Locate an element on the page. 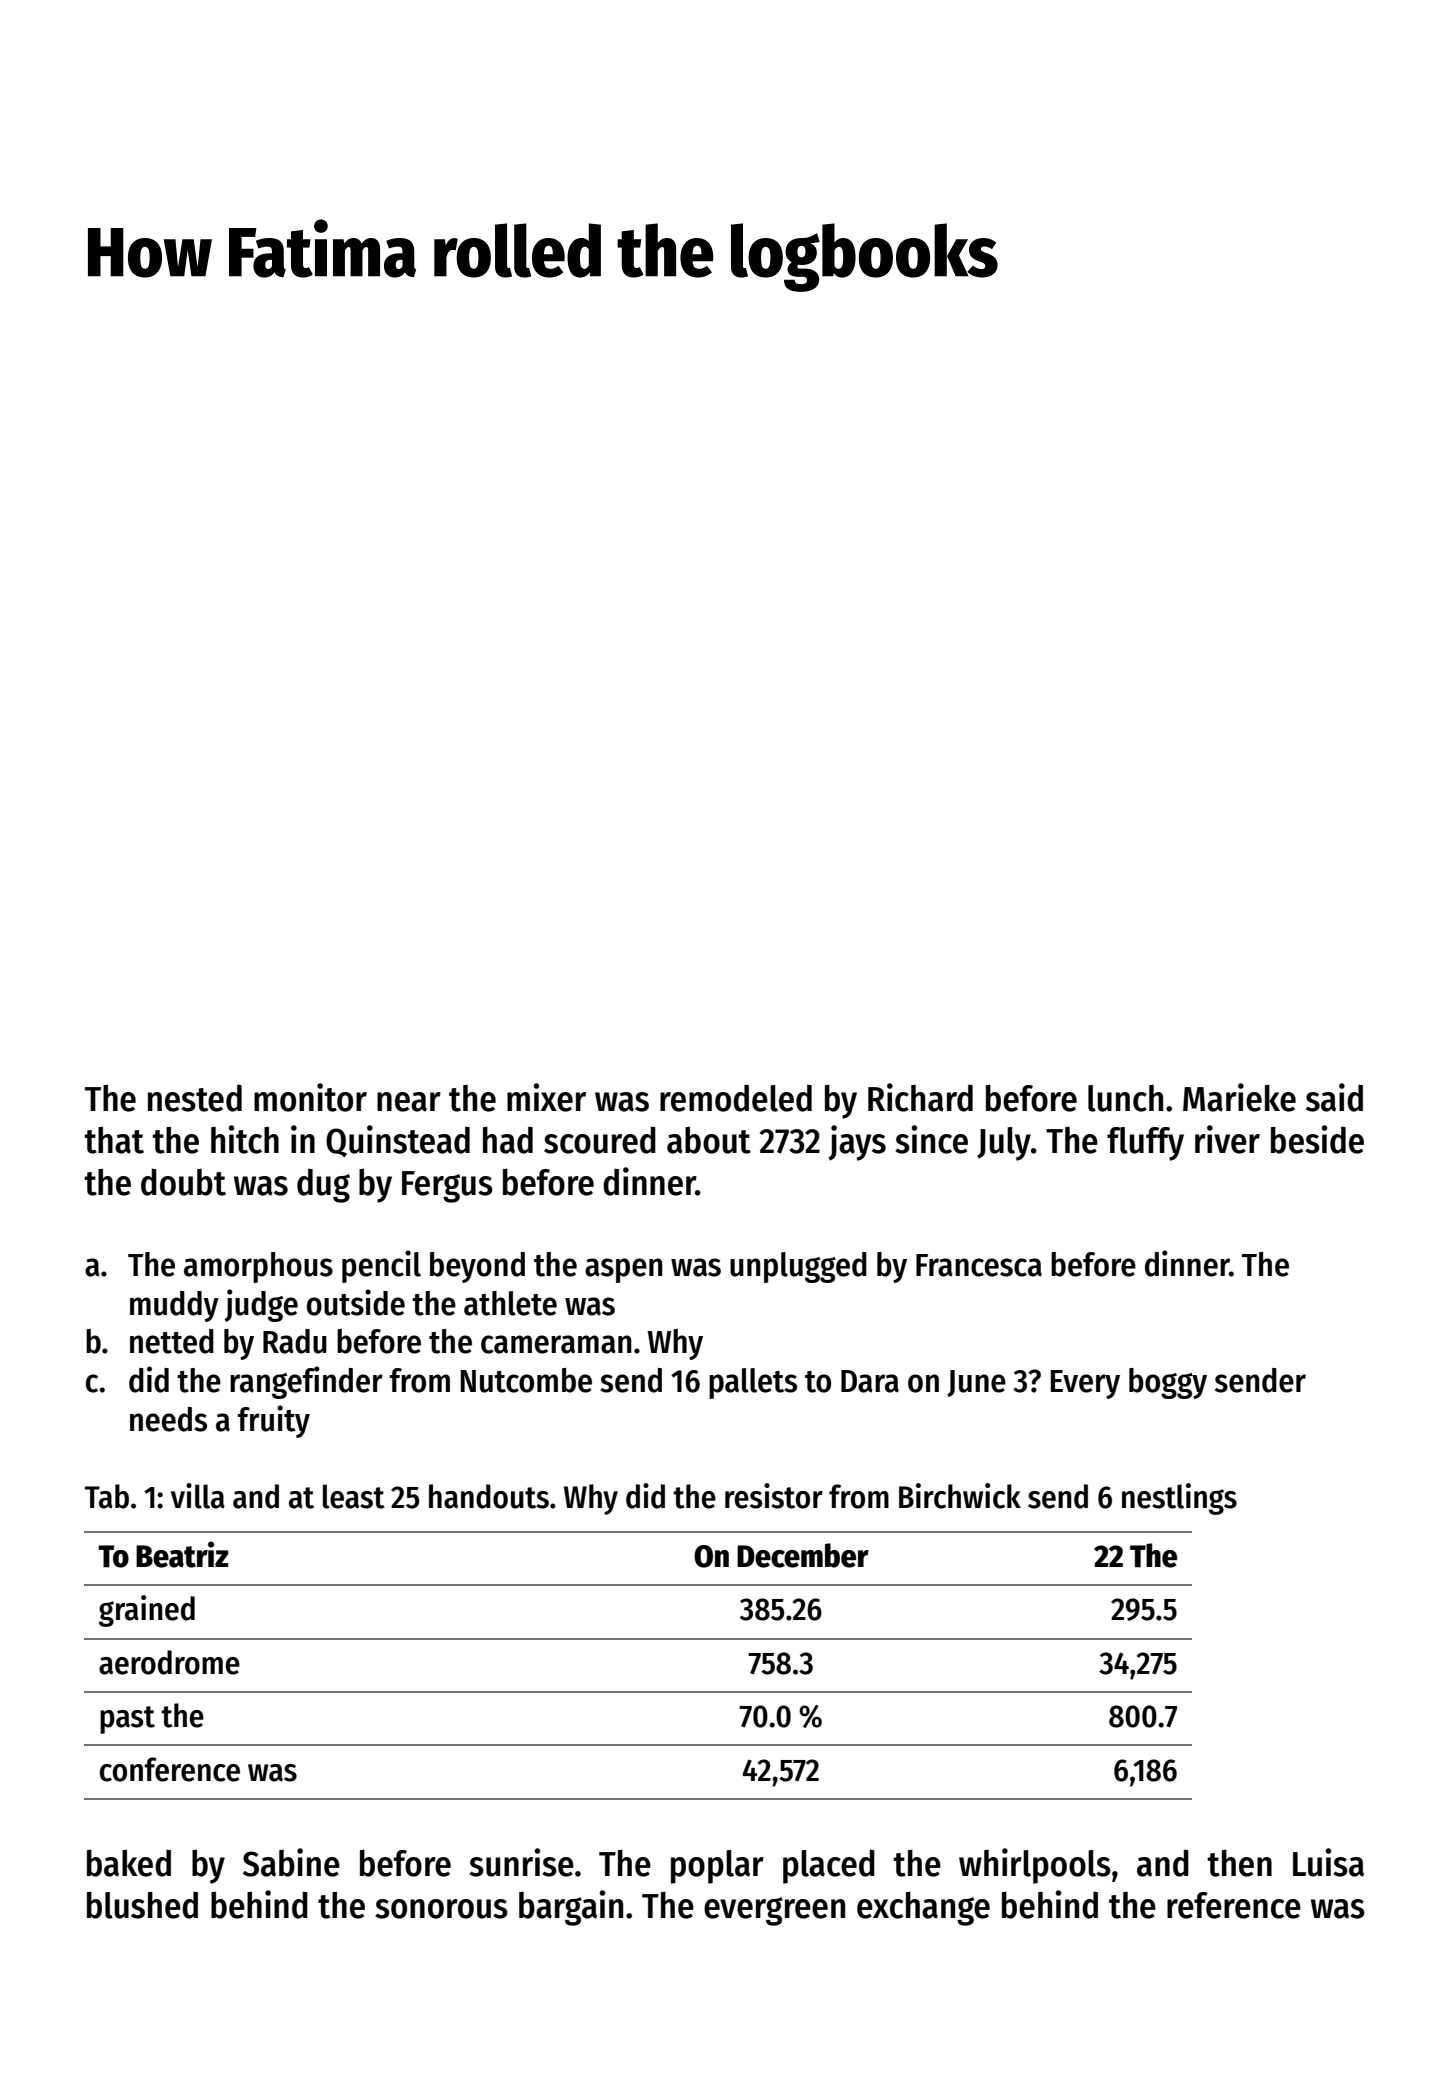 This document has height=2100, width=1450. December is located at coordinates (803, 1555).
